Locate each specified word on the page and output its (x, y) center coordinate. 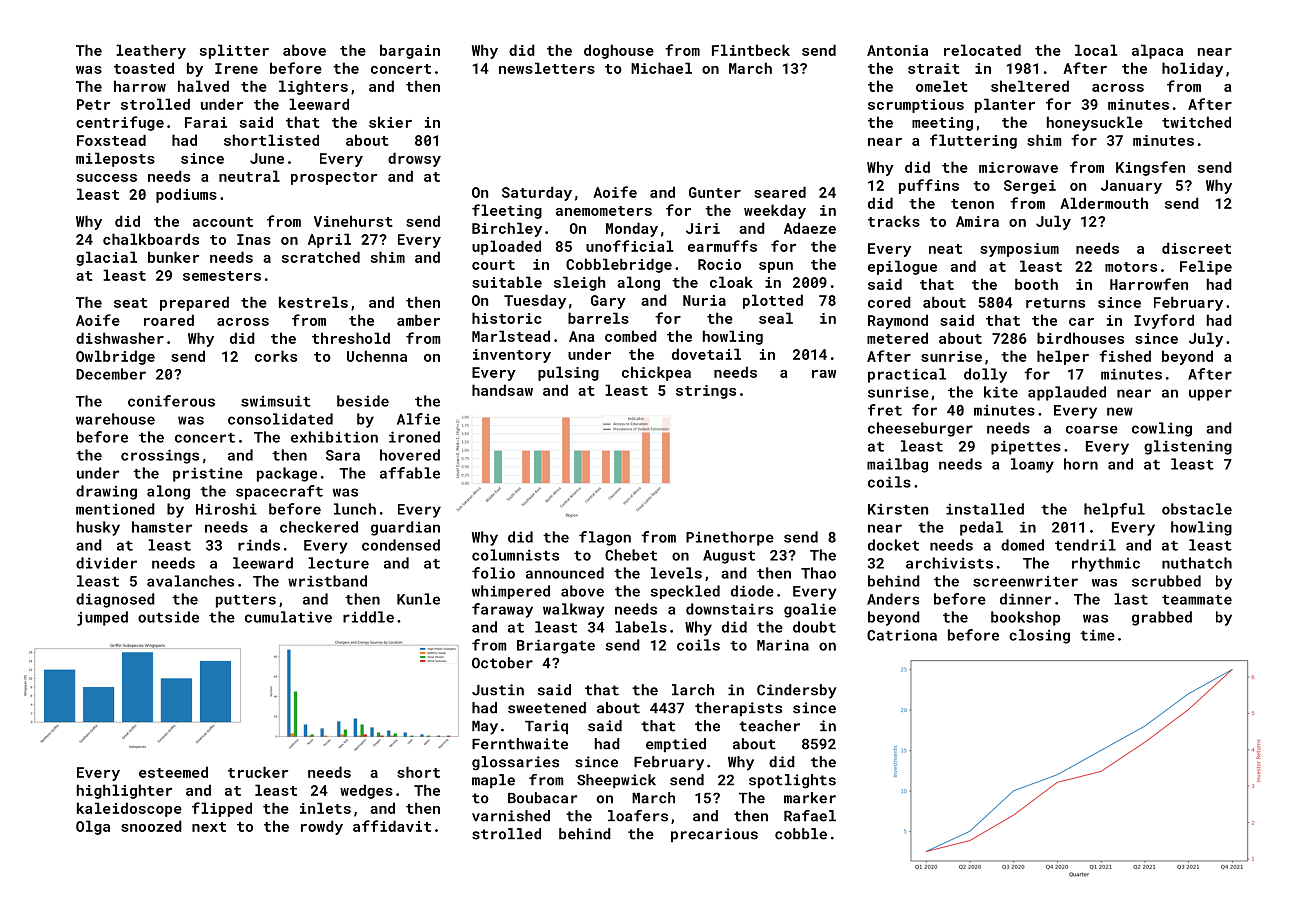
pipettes (1026, 447)
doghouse (619, 51)
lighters (313, 87)
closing (1039, 636)
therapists (738, 709)
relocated (982, 50)
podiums (186, 195)
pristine (208, 474)
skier (390, 122)
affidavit (392, 826)
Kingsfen (1150, 168)
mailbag (897, 465)
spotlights (792, 781)
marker (810, 798)
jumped (102, 618)
